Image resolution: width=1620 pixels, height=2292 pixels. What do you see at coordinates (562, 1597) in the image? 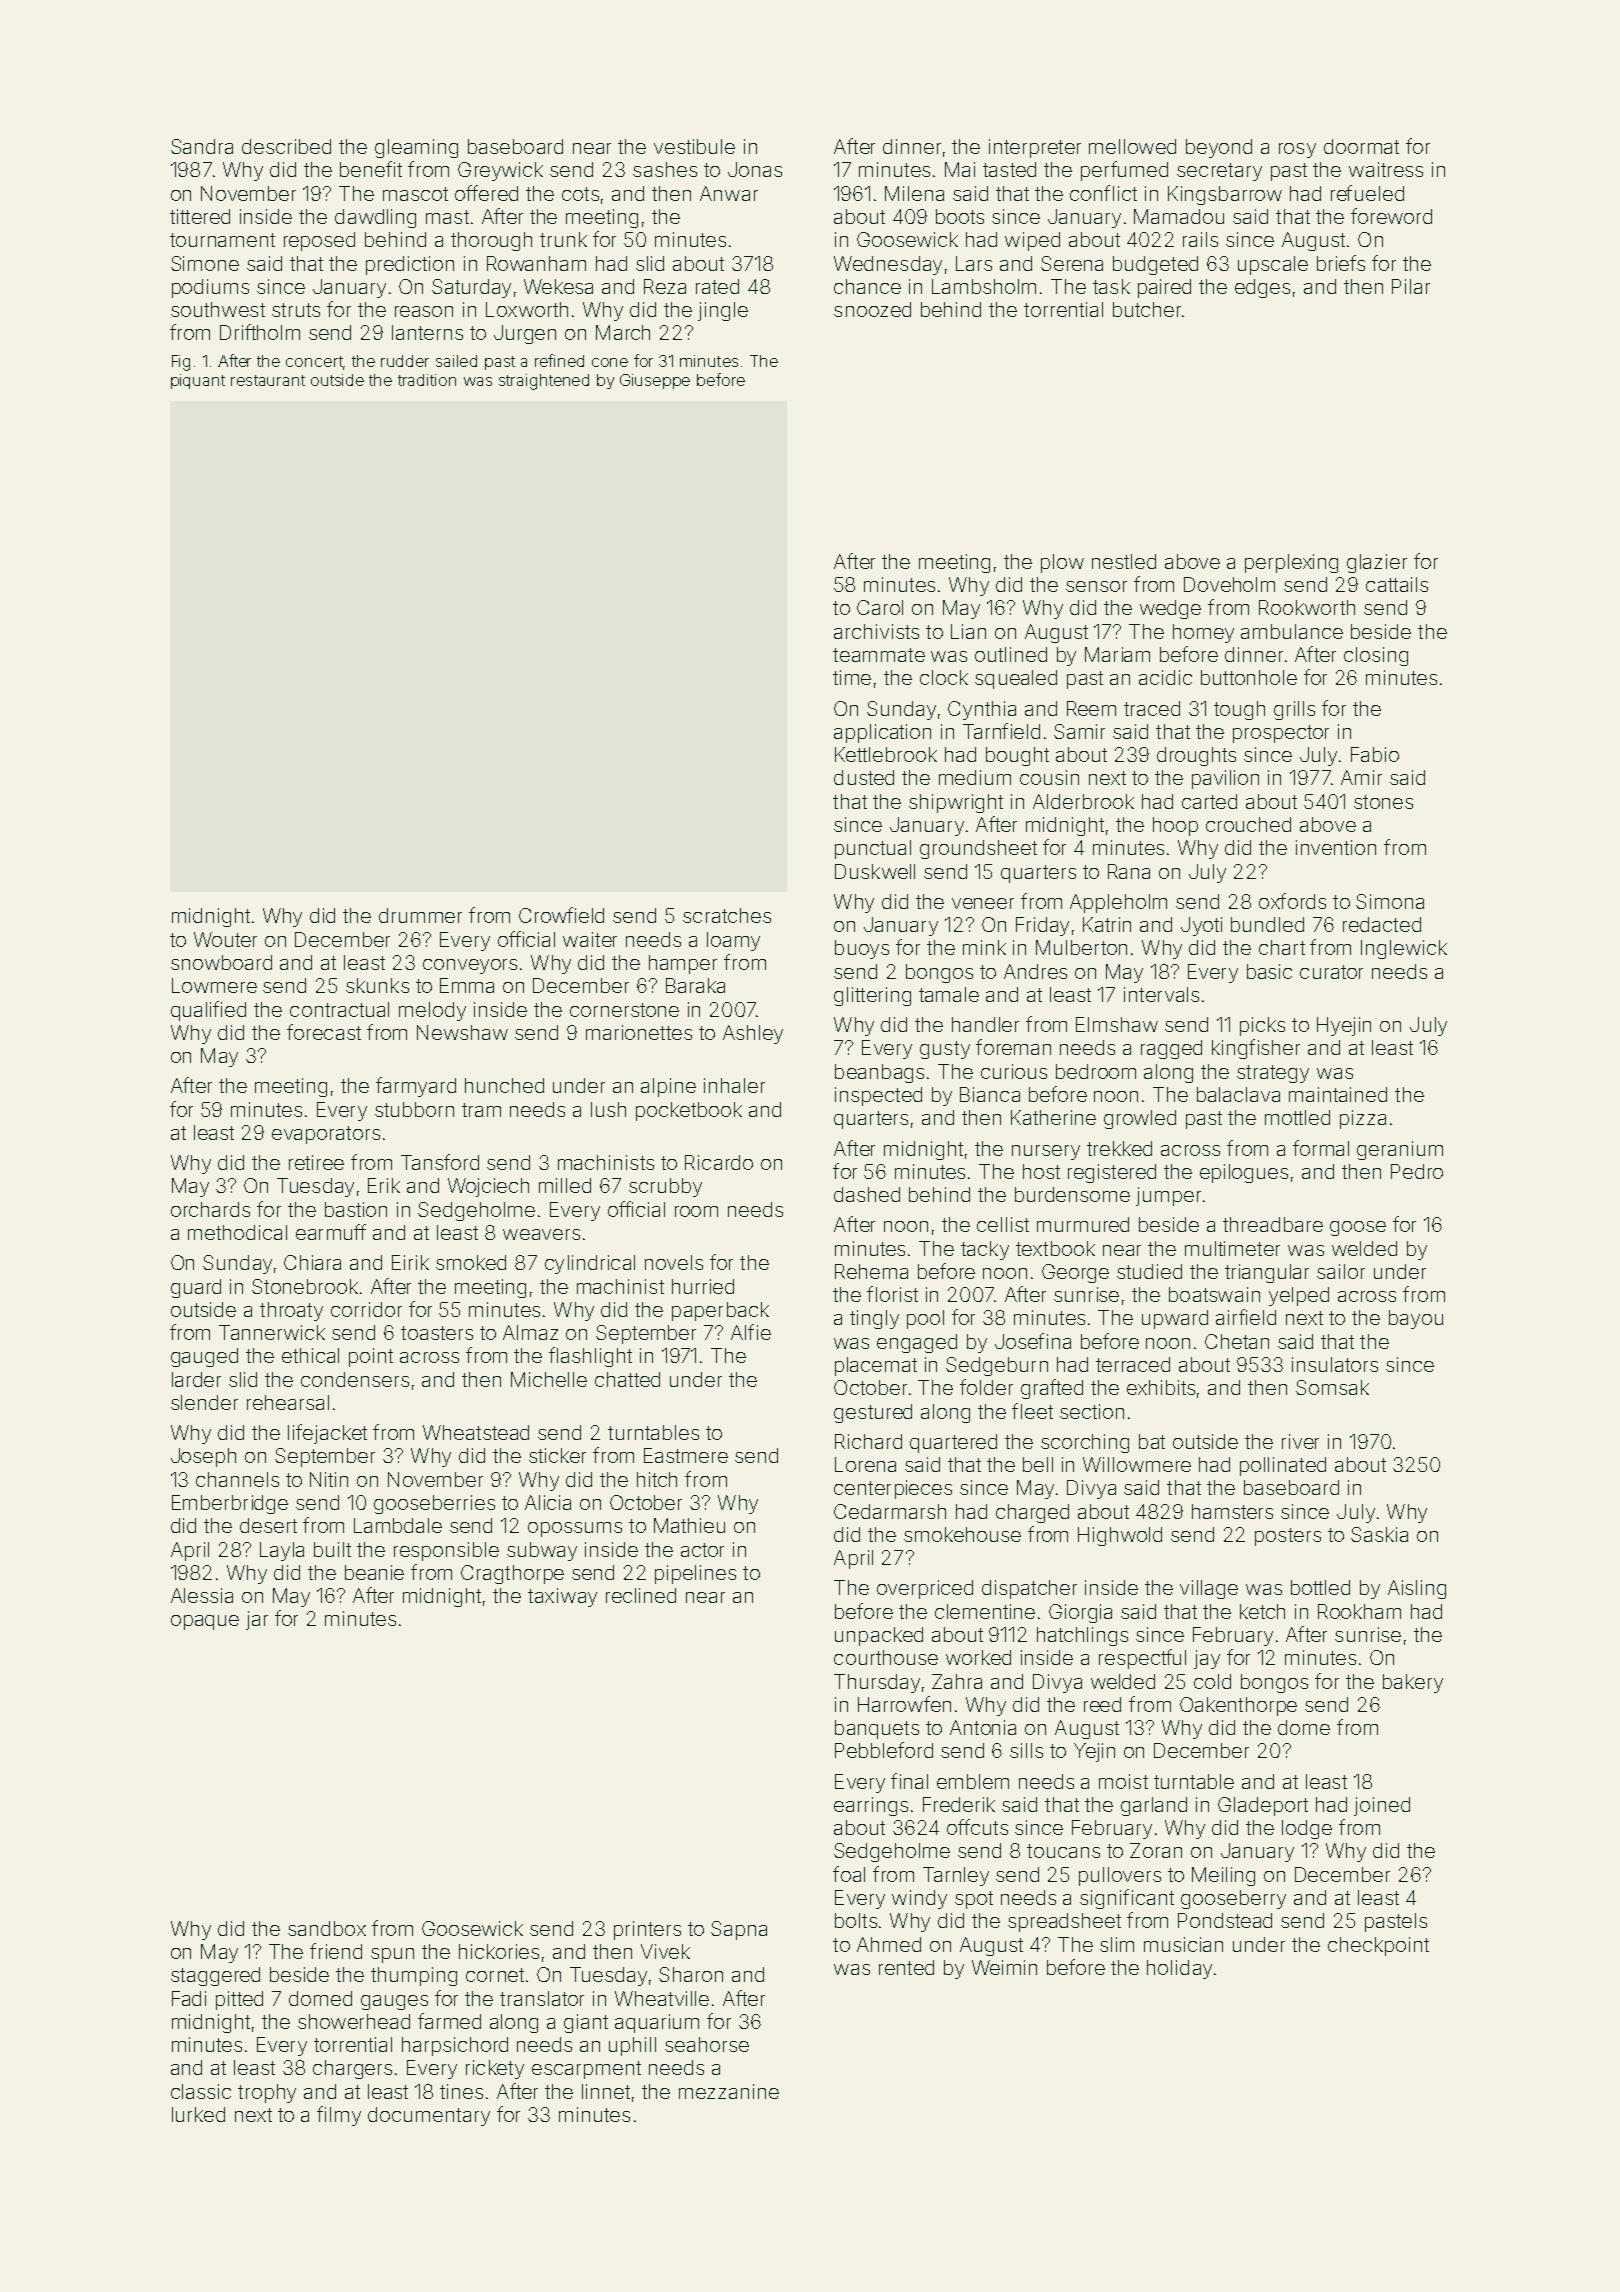
I see `taxiway` at bounding box center [562, 1597].
